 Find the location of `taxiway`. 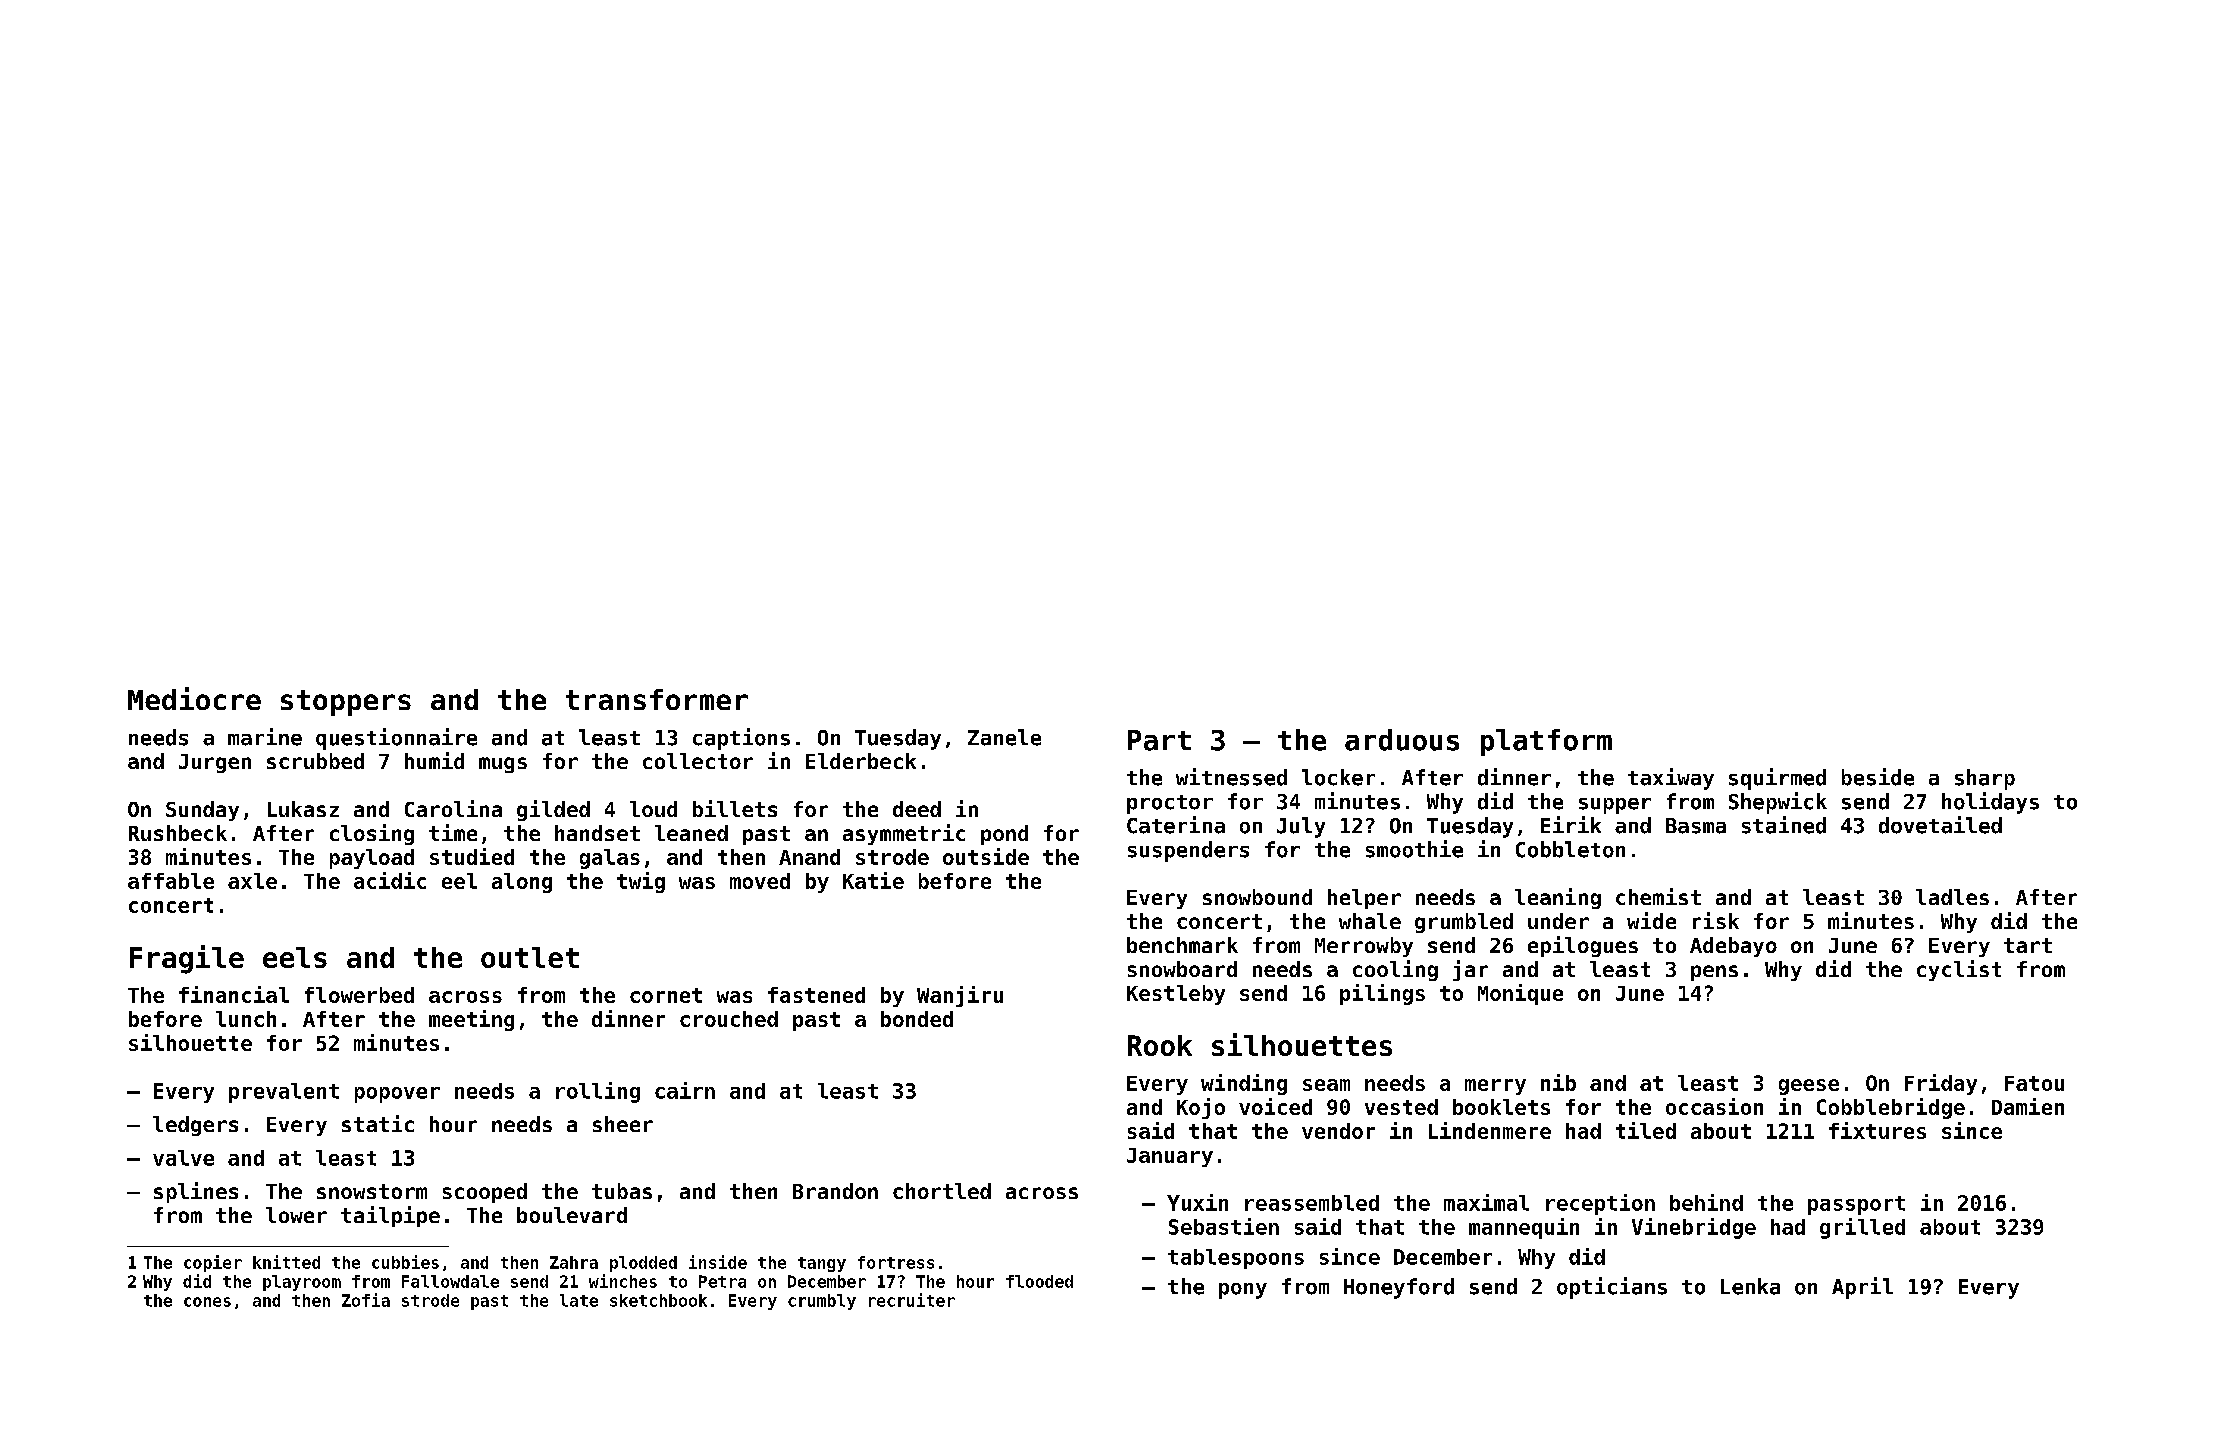

taxiway is located at coordinates (1671, 779).
